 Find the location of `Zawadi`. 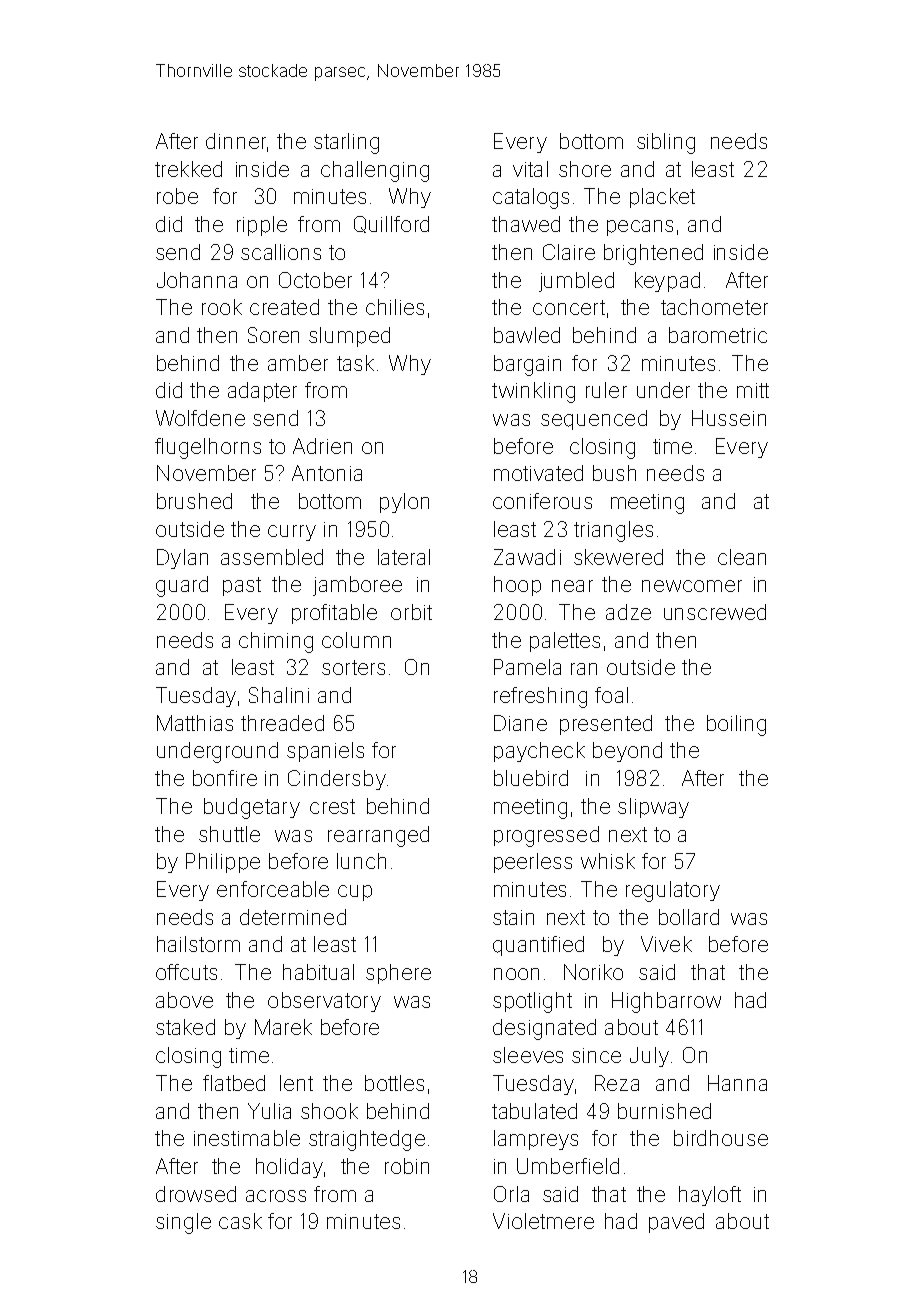

Zawadi is located at coordinates (527, 557).
